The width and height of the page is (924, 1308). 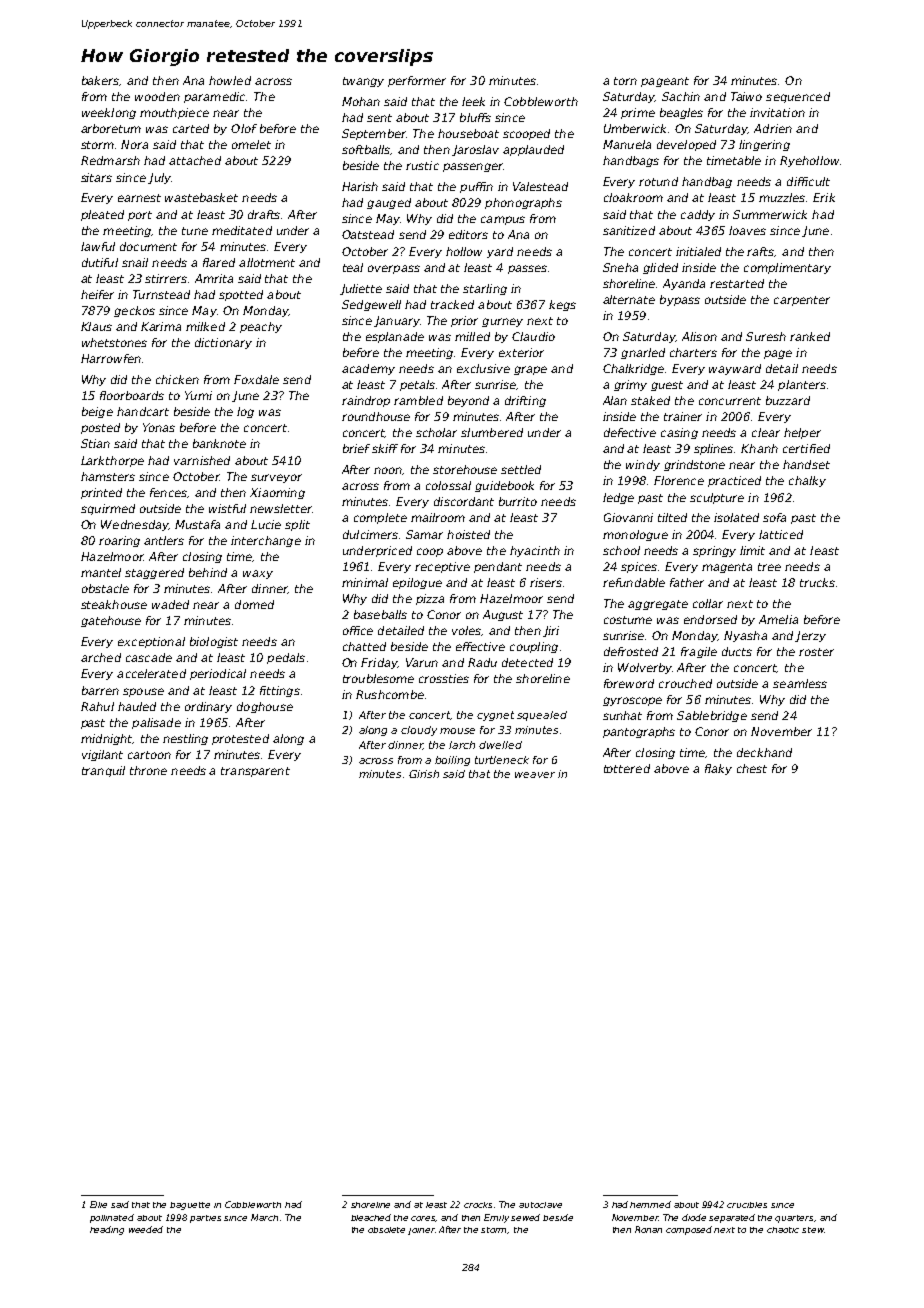 What do you see at coordinates (424, 774) in the page?
I see `Girish` at bounding box center [424, 774].
